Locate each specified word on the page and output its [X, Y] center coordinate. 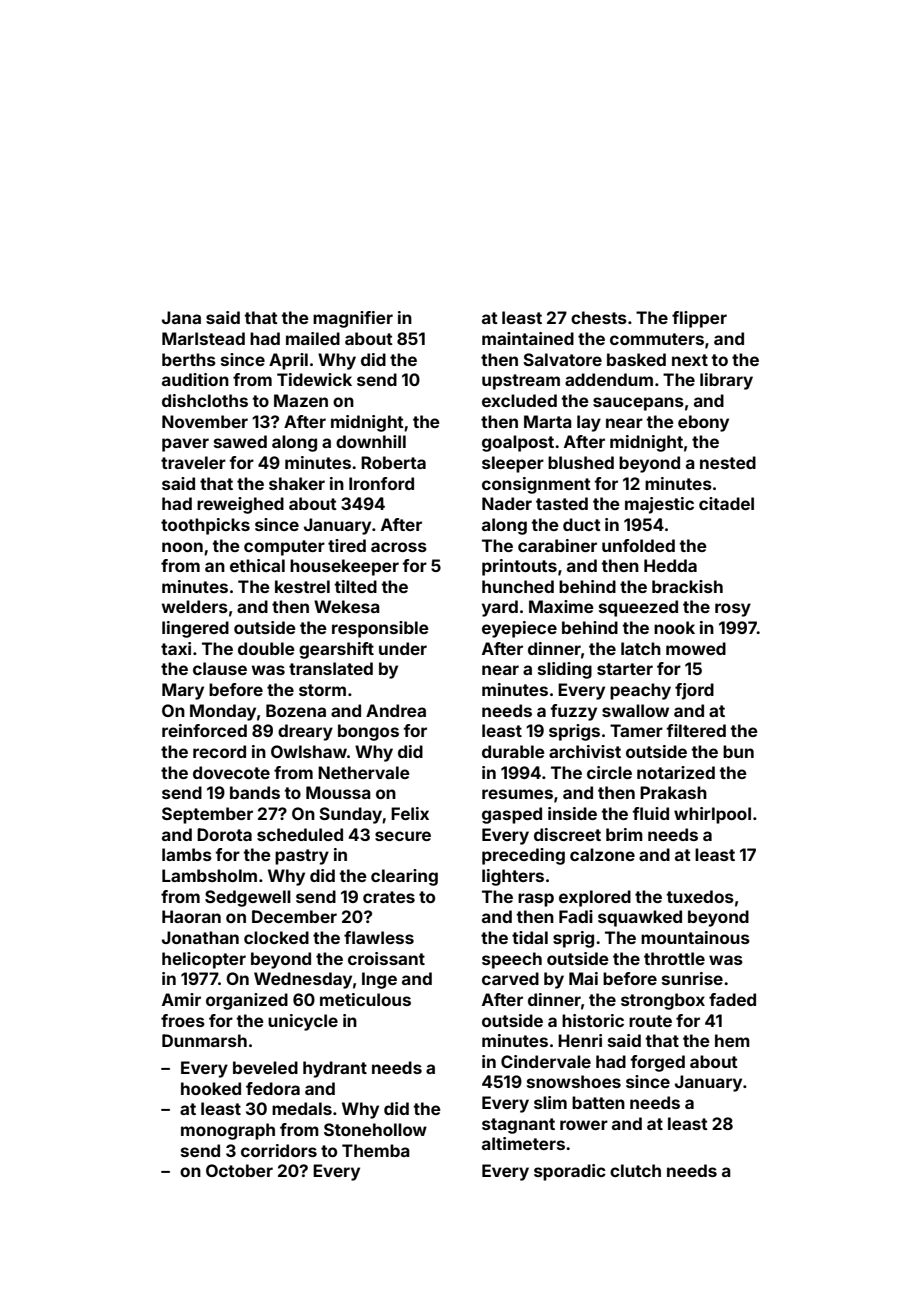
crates [389, 897]
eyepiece [519, 629]
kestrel [302, 586]
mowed [696, 648]
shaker [297, 483]
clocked [276, 937]
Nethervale [364, 772]
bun [738, 751]
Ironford [381, 483]
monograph [228, 1131]
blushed [581, 462]
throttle [674, 958]
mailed [313, 338]
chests [599, 317]
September [207, 815]
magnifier [353, 319]
